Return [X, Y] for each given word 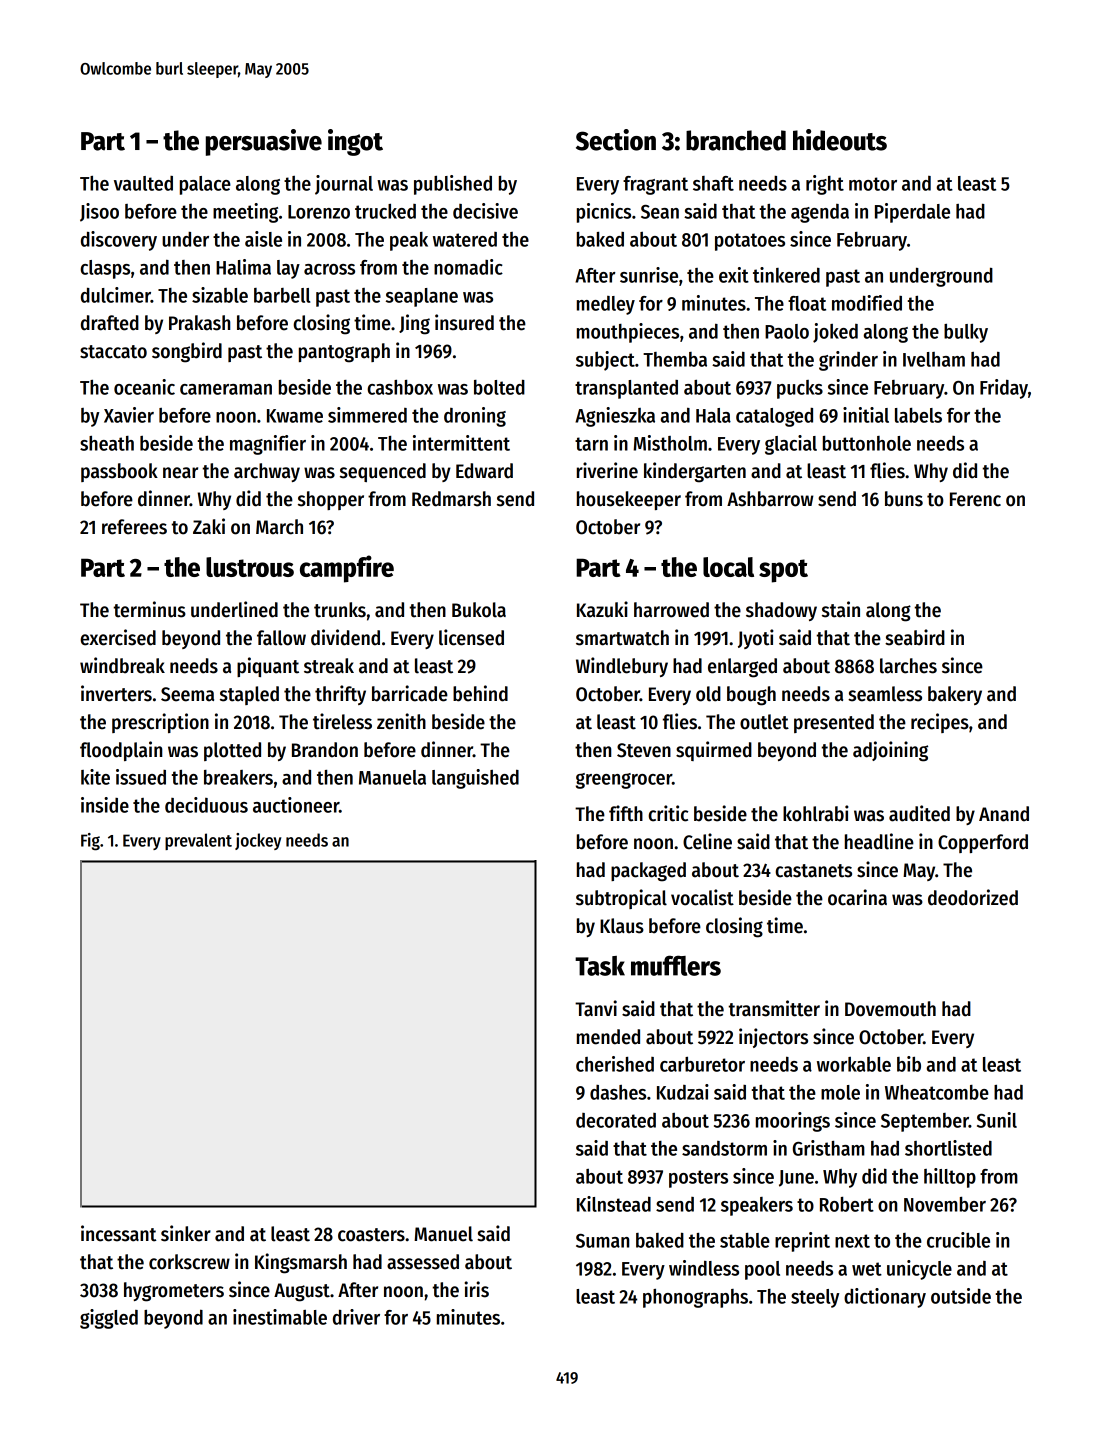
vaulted [143, 183]
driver [356, 1317]
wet [867, 1269]
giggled [109, 1319]
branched [736, 140]
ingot [355, 142]
